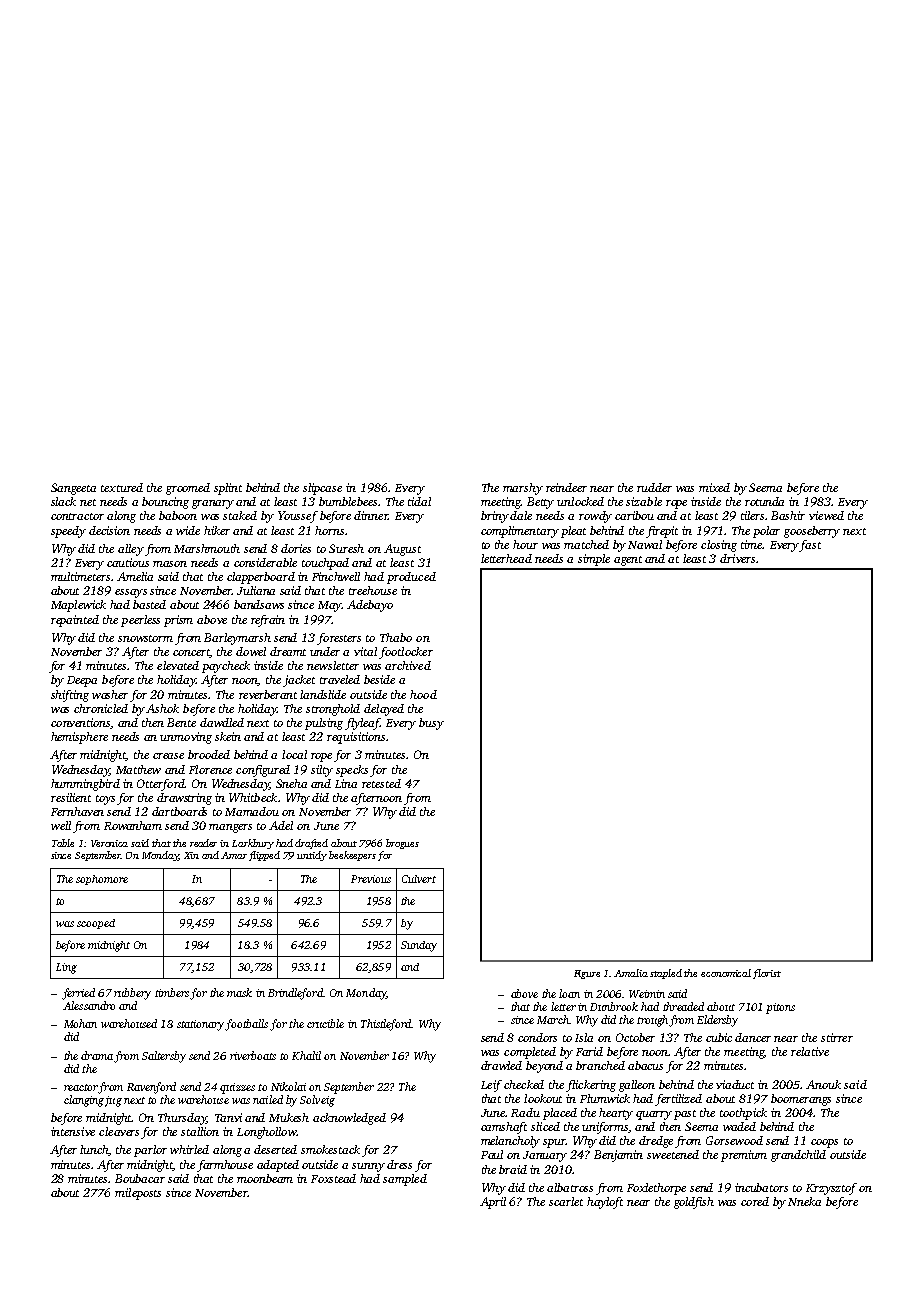 The width and height of the screenshot is (924, 1314). I want to click on tidal, so click(419, 501).
